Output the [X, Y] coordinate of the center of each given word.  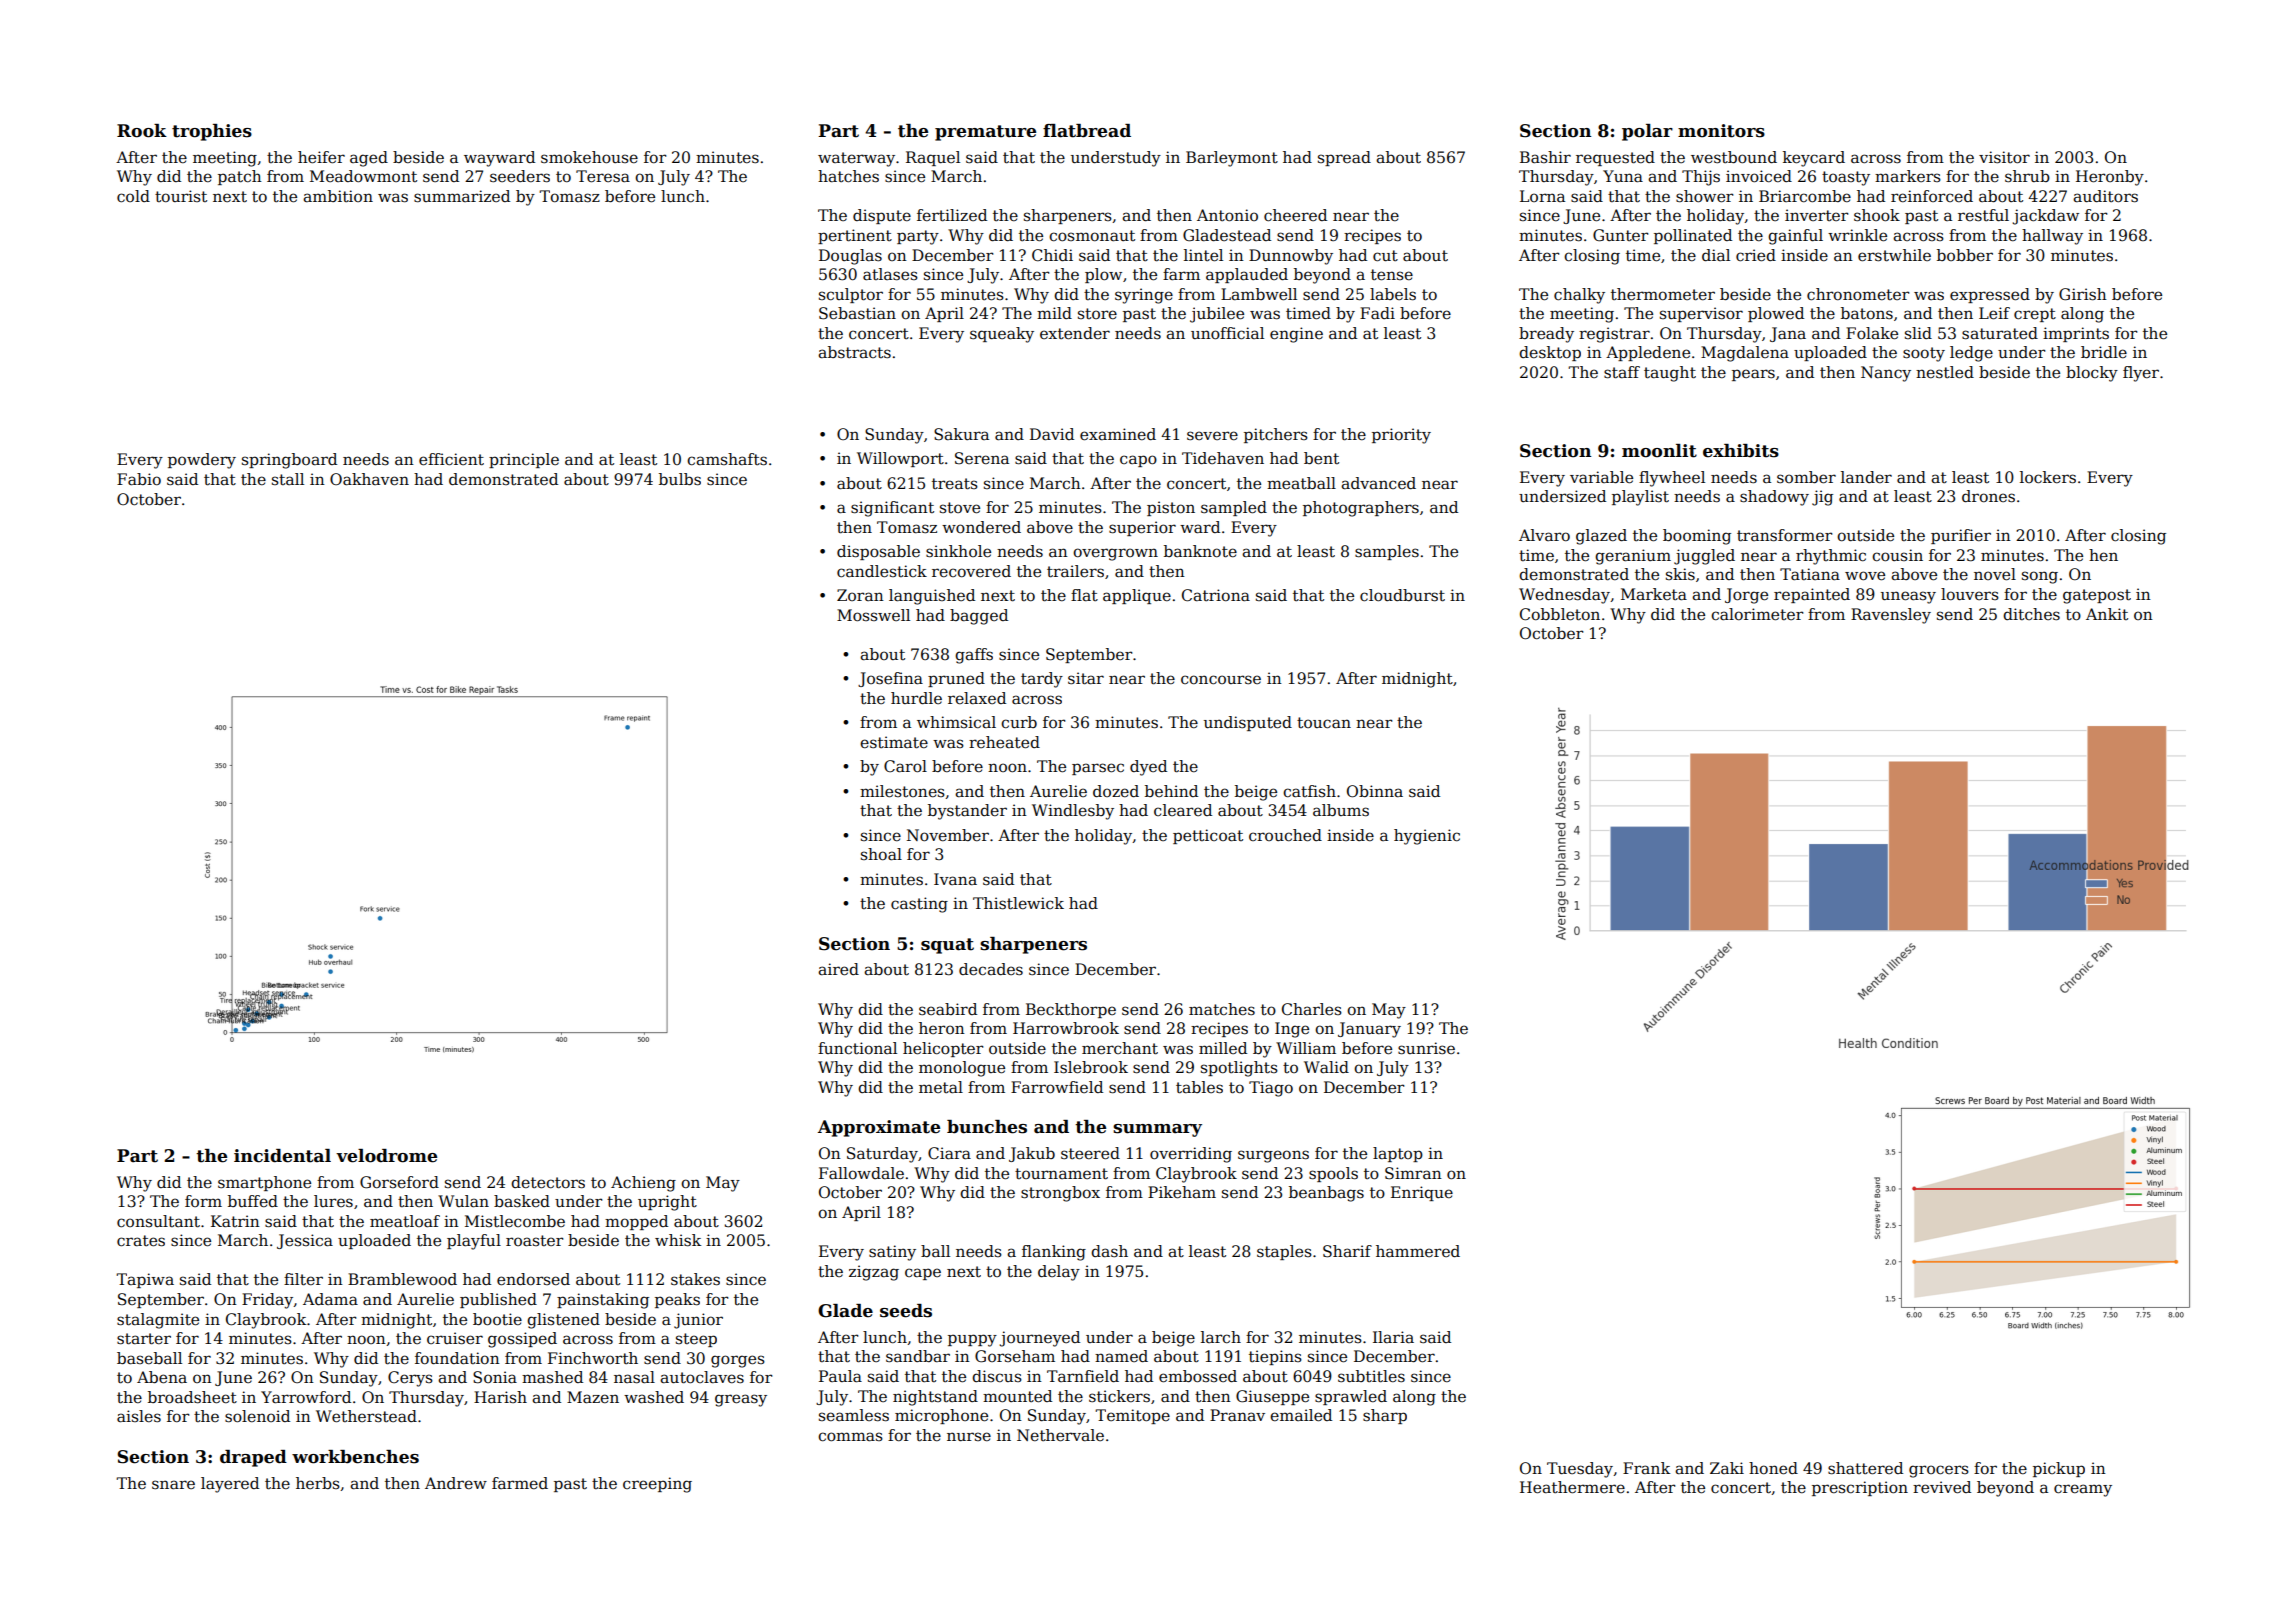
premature [985, 133]
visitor [2004, 157]
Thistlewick [1018, 903]
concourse [1221, 680]
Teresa [603, 176]
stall [288, 479]
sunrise [1426, 1048]
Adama [330, 1299]
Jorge [1746, 596]
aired [838, 969]
